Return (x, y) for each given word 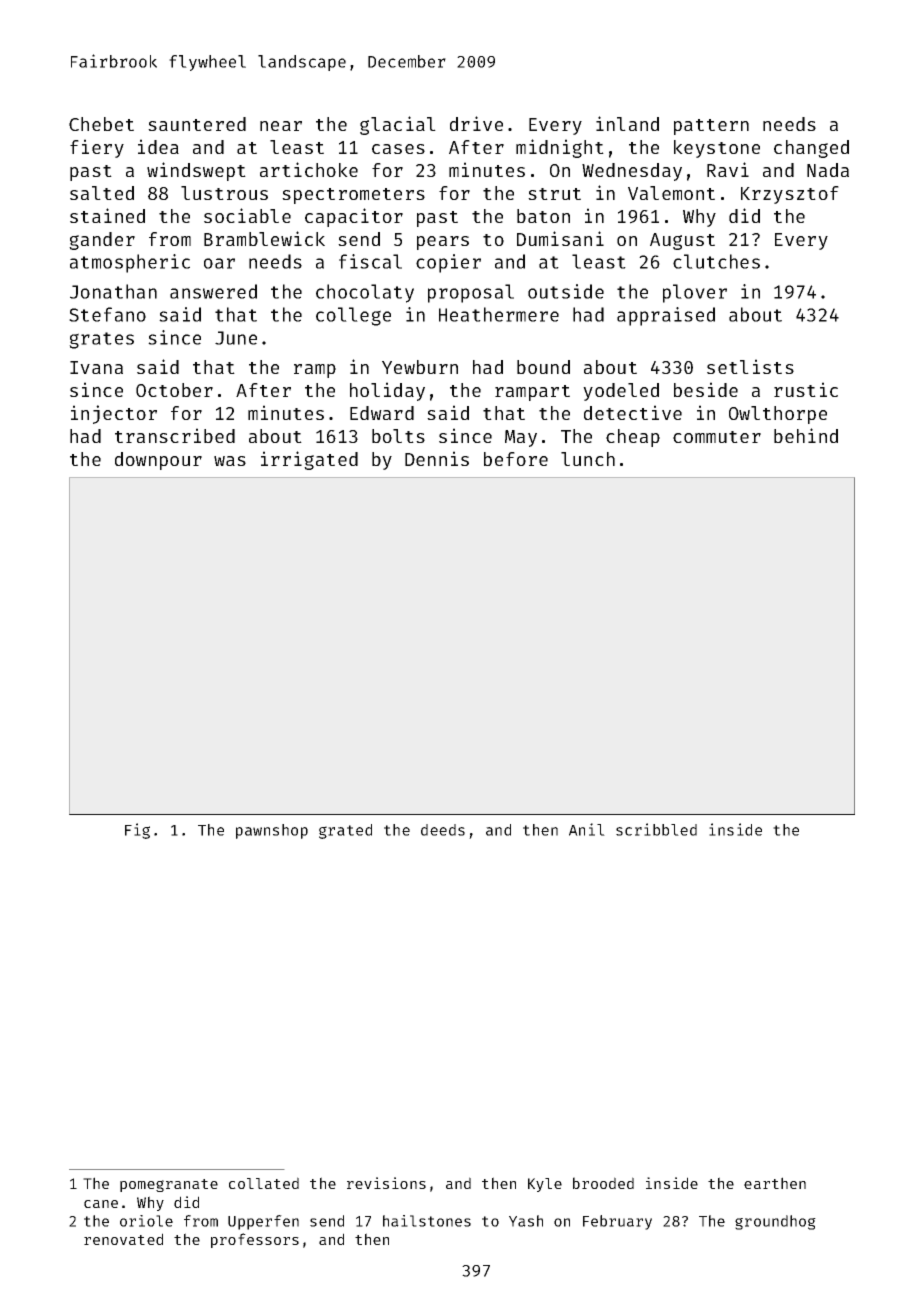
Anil (587, 829)
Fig (137, 831)
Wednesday (632, 172)
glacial (398, 125)
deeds (443, 830)
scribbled (656, 829)
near (281, 126)
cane (101, 1204)
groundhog (775, 1222)
